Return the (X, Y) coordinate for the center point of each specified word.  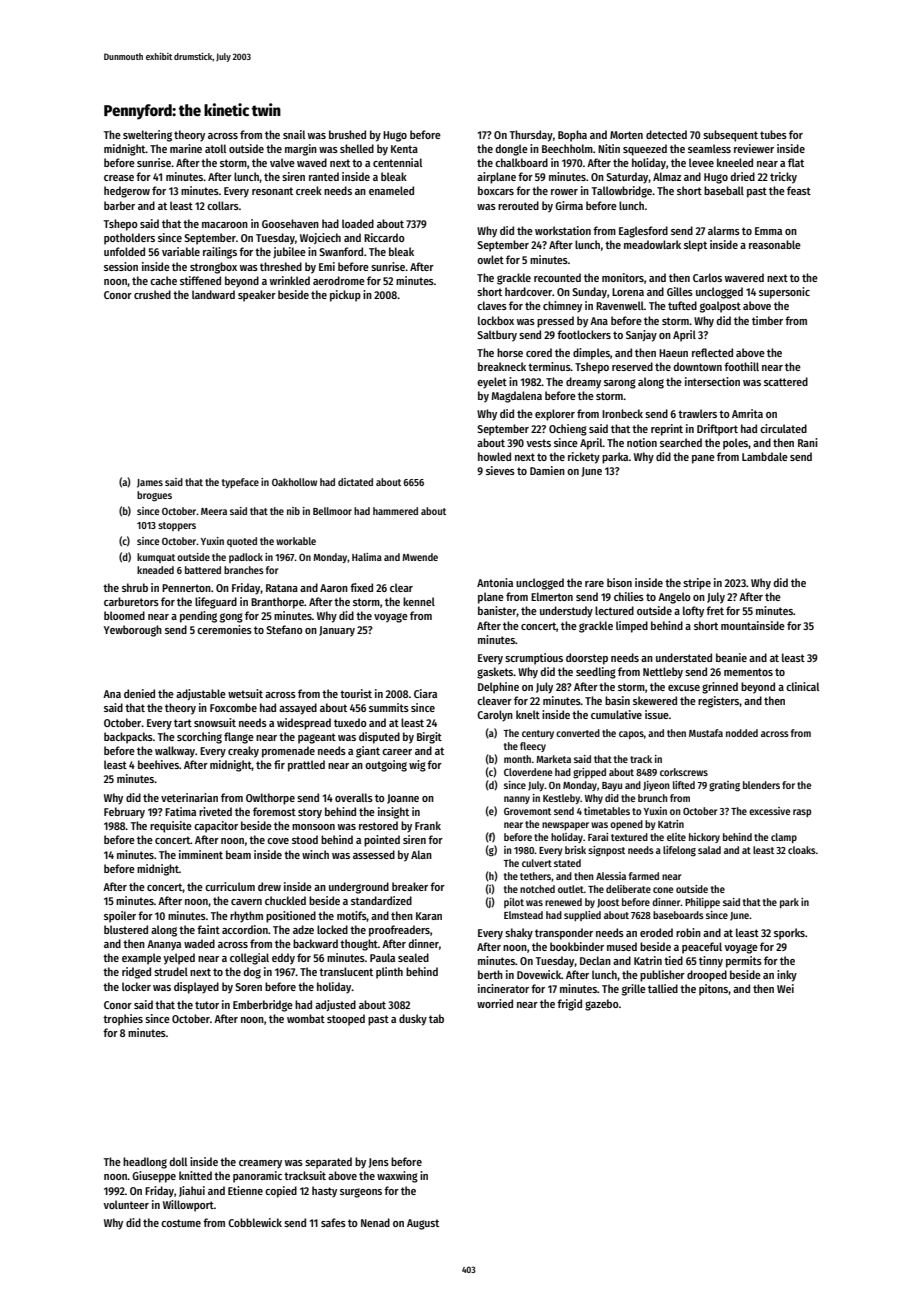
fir (279, 764)
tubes (773, 134)
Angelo (674, 598)
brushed (347, 134)
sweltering (147, 136)
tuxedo (350, 722)
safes (333, 1222)
